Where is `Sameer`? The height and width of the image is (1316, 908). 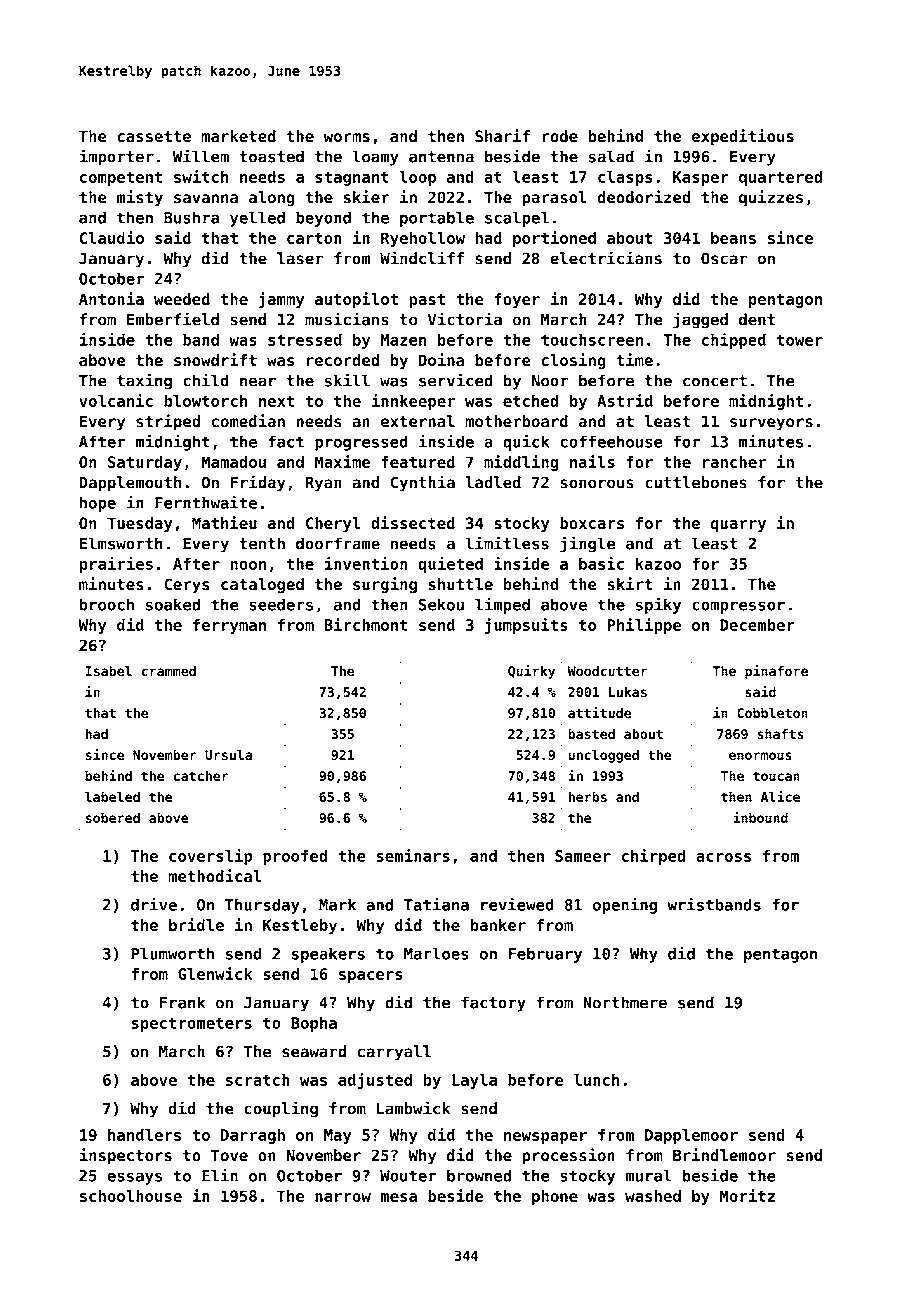 Sameer is located at coordinates (583, 856).
